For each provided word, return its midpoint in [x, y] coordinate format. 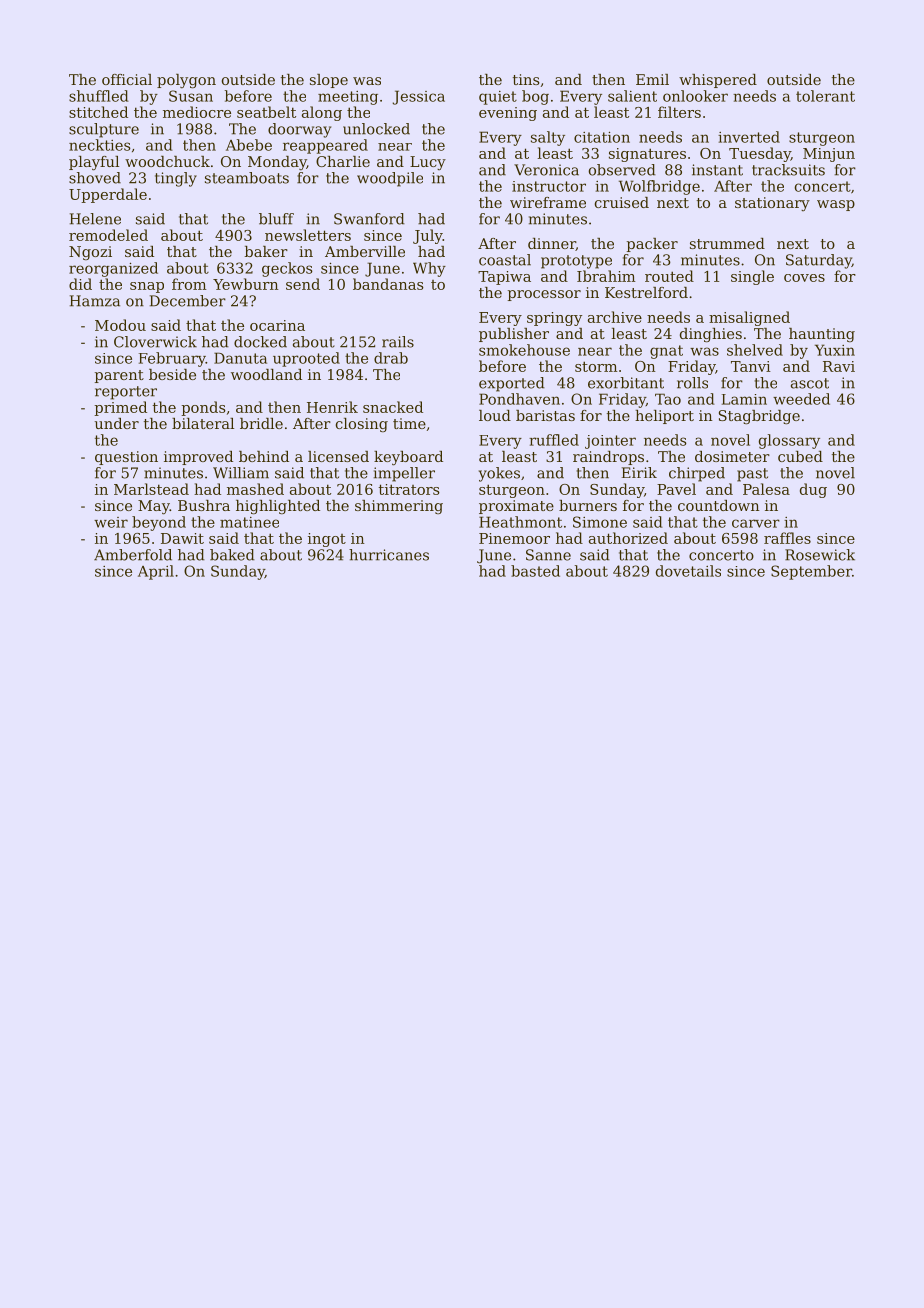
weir [111, 522]
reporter [126, 393]
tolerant [825, 96]
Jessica [419, 97]
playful [94, 163]
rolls [692, 383]
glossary [789, 441]
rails [398, 342]
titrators [409, 489]
